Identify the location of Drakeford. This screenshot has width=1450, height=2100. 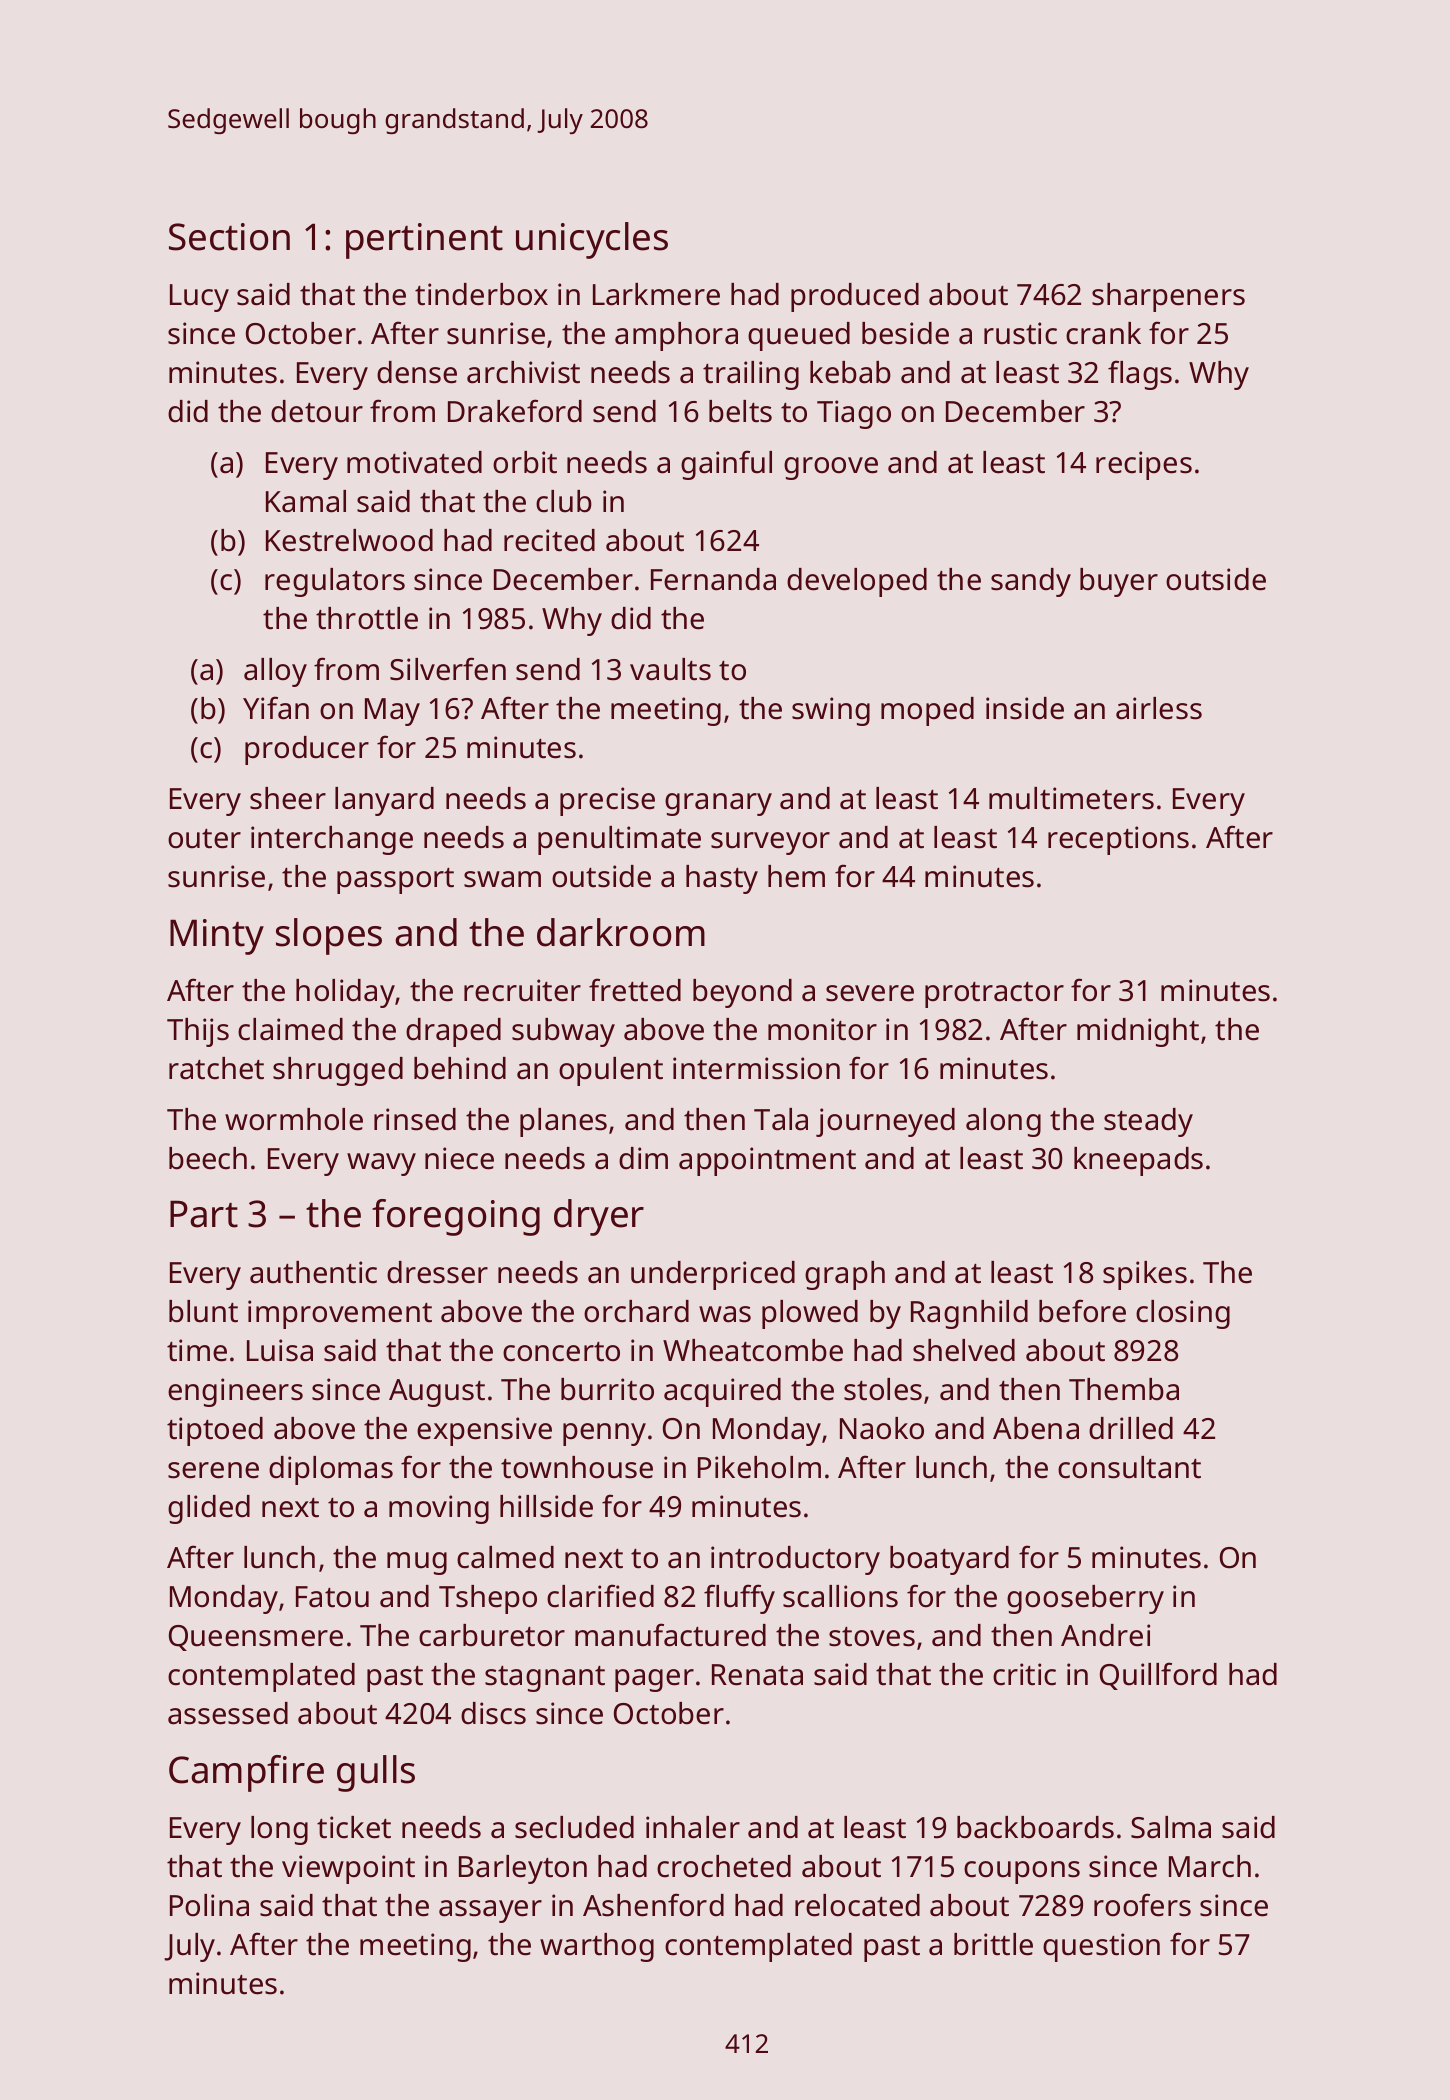
(515, 411).
